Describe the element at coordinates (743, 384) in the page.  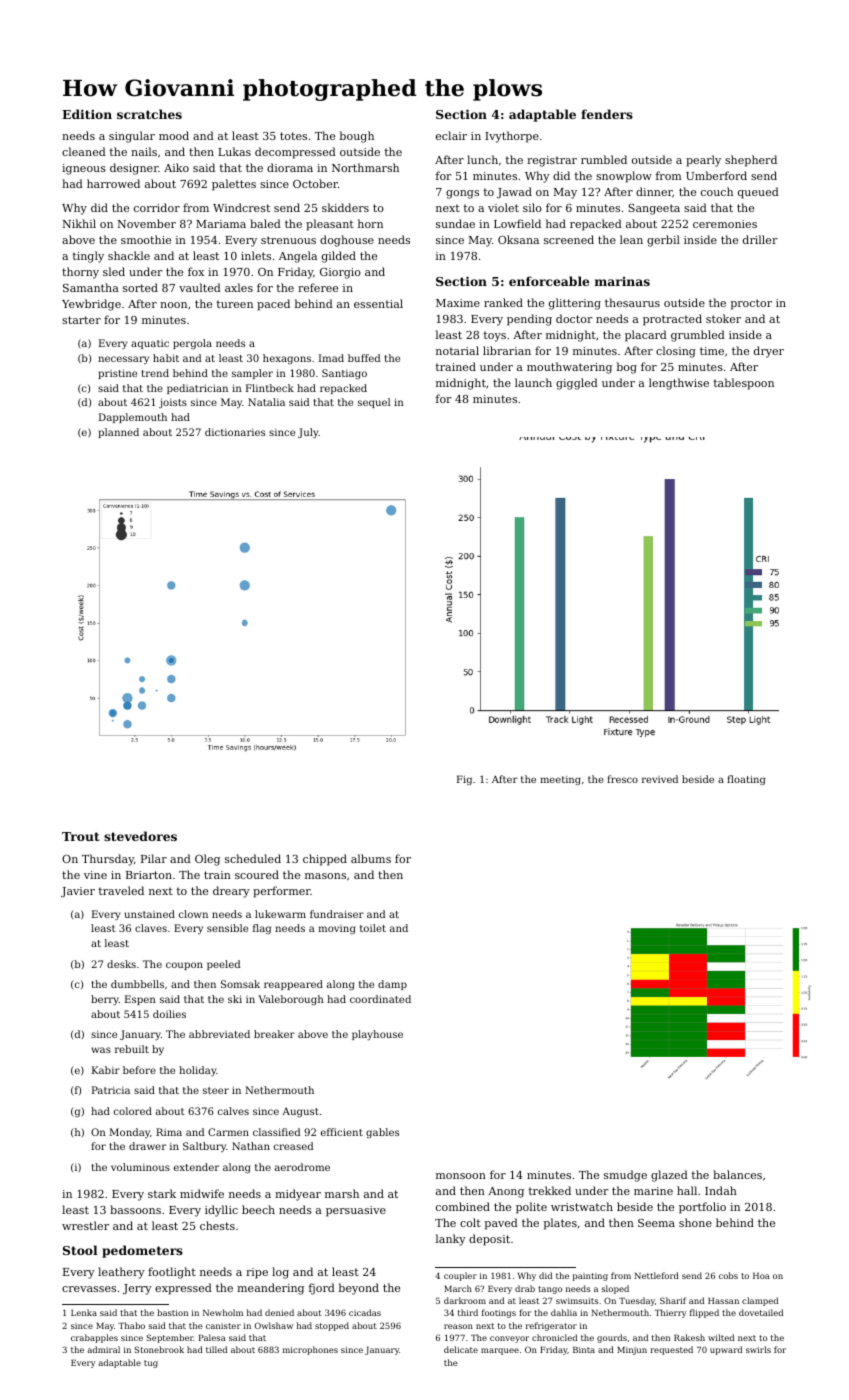
I see `tablespoon` at that location.
